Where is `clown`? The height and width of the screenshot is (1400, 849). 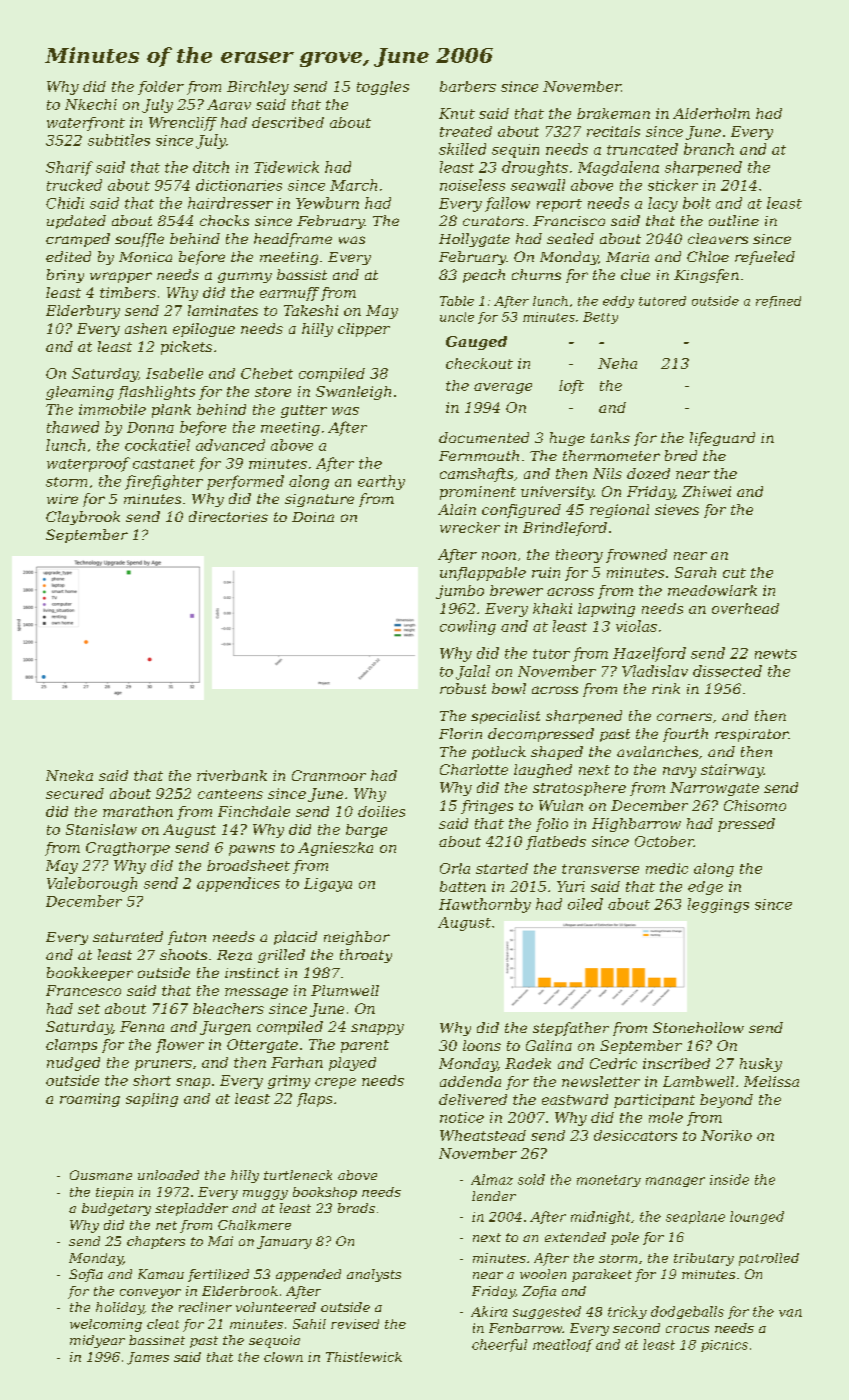 clown is located at coordinates (283, 1357).
